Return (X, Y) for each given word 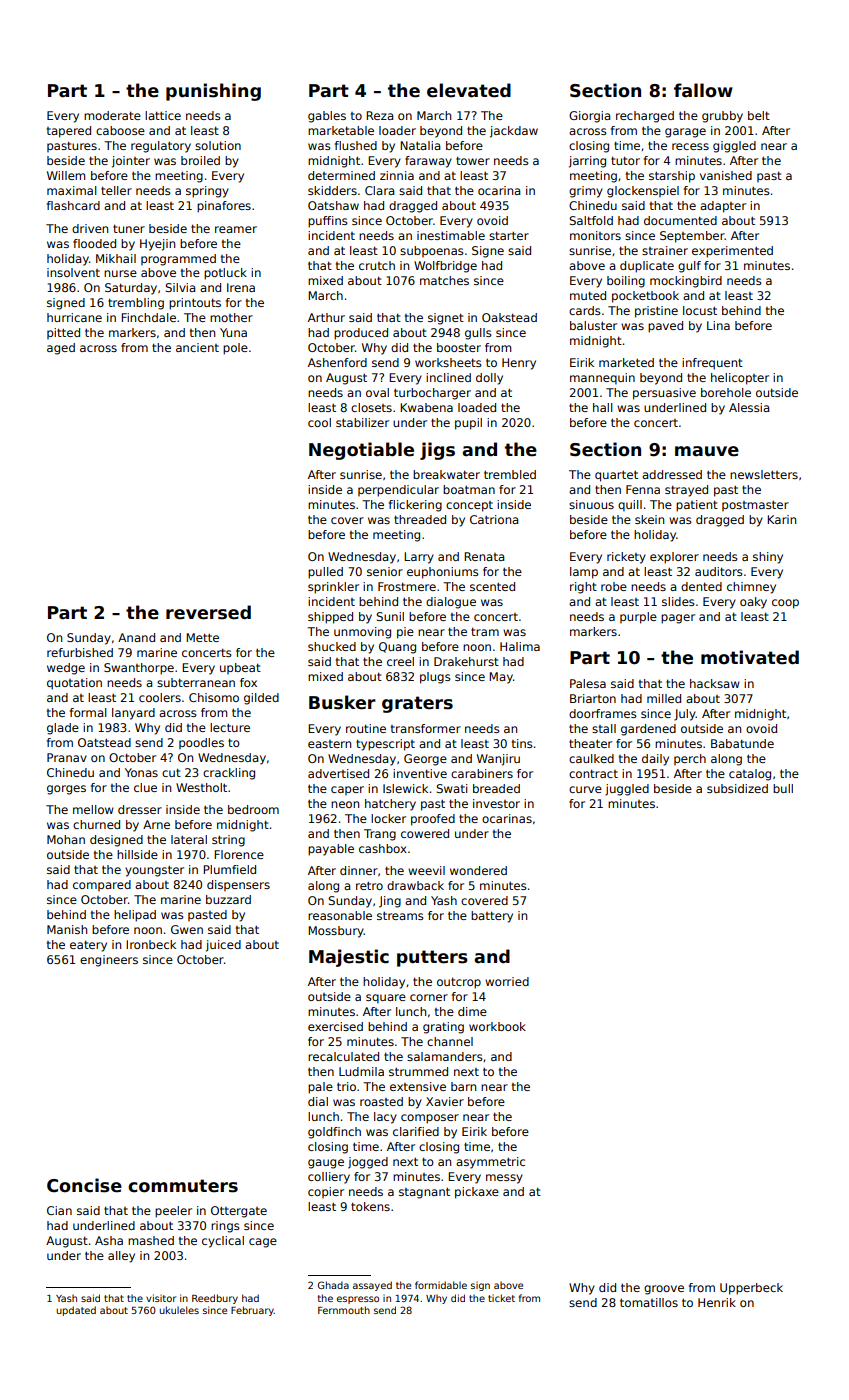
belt (759, 115)
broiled (200, 160)
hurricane (74, 317)
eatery (88, 946)
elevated (469, 90)
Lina (718, 325)
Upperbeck (751, 1289)
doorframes (603, 713)
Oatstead (104, 742)
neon (345, 804)
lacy (385, 1118)
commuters (183, 1186)
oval (377, 392)
